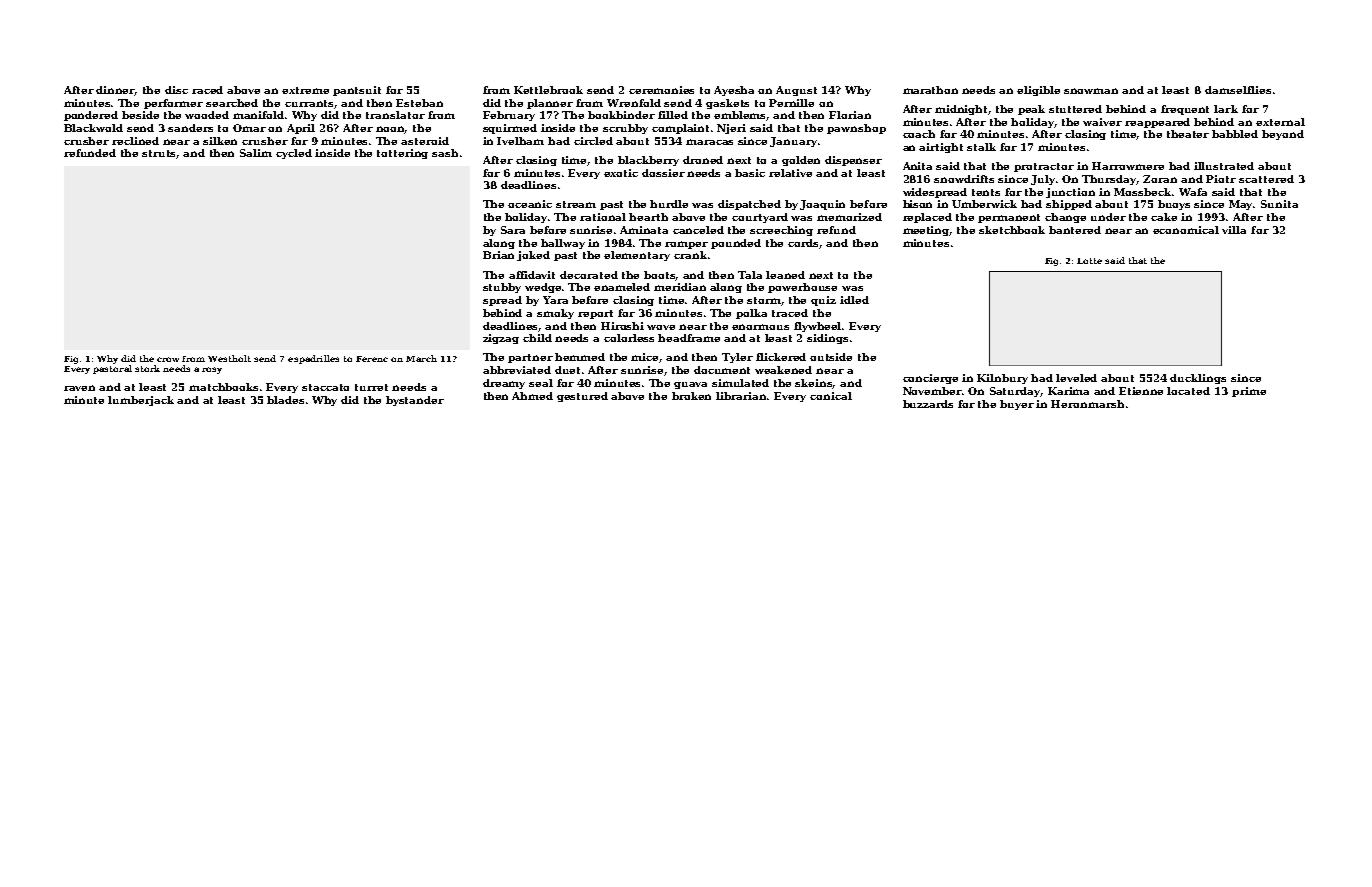 This screenshot has height=887, width=1372. What do you see at coordinates (509, 116) in the screenshot?
I see `February` at bounding box center [509, 116].
